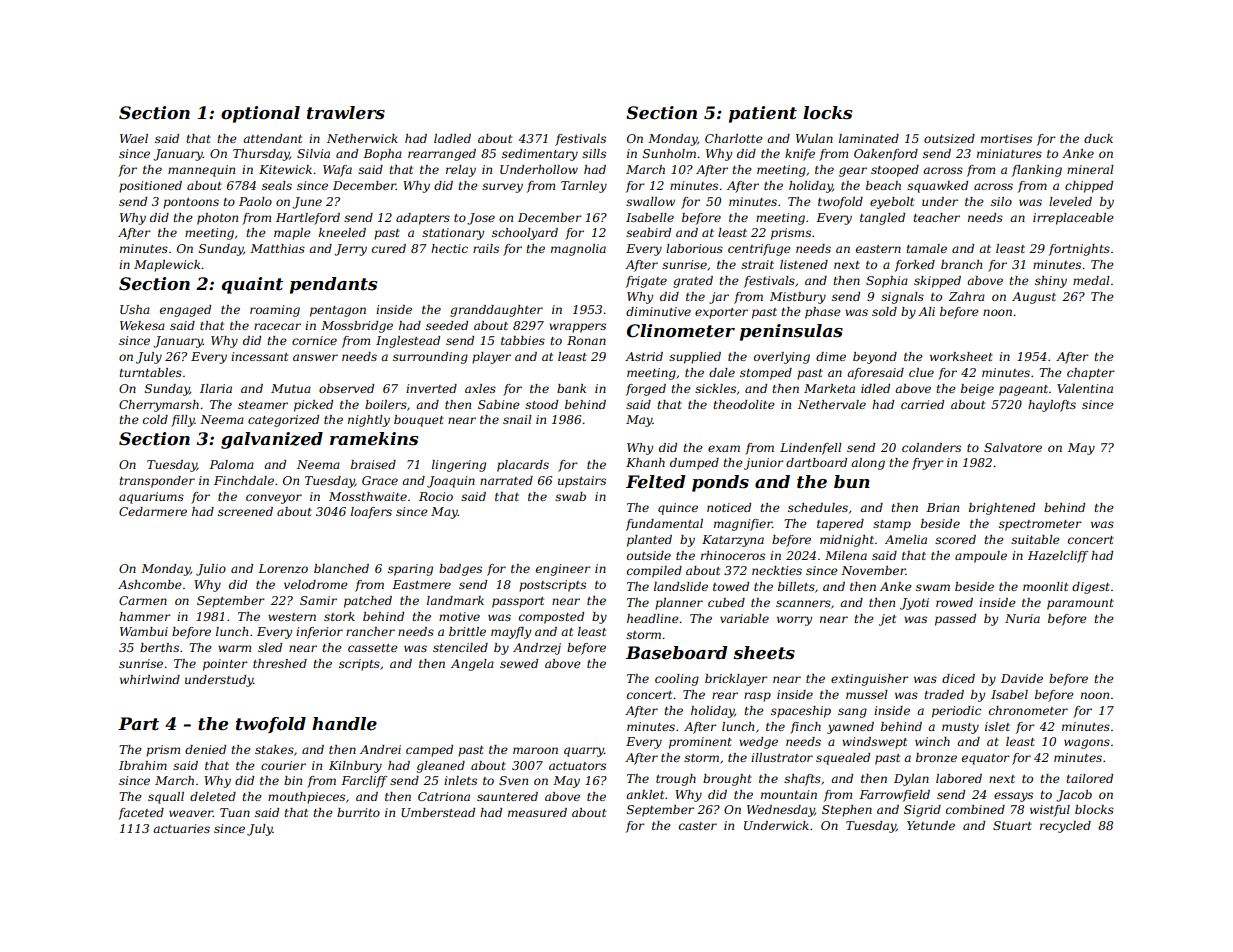  I want to click on stork, so click(339, 616).
